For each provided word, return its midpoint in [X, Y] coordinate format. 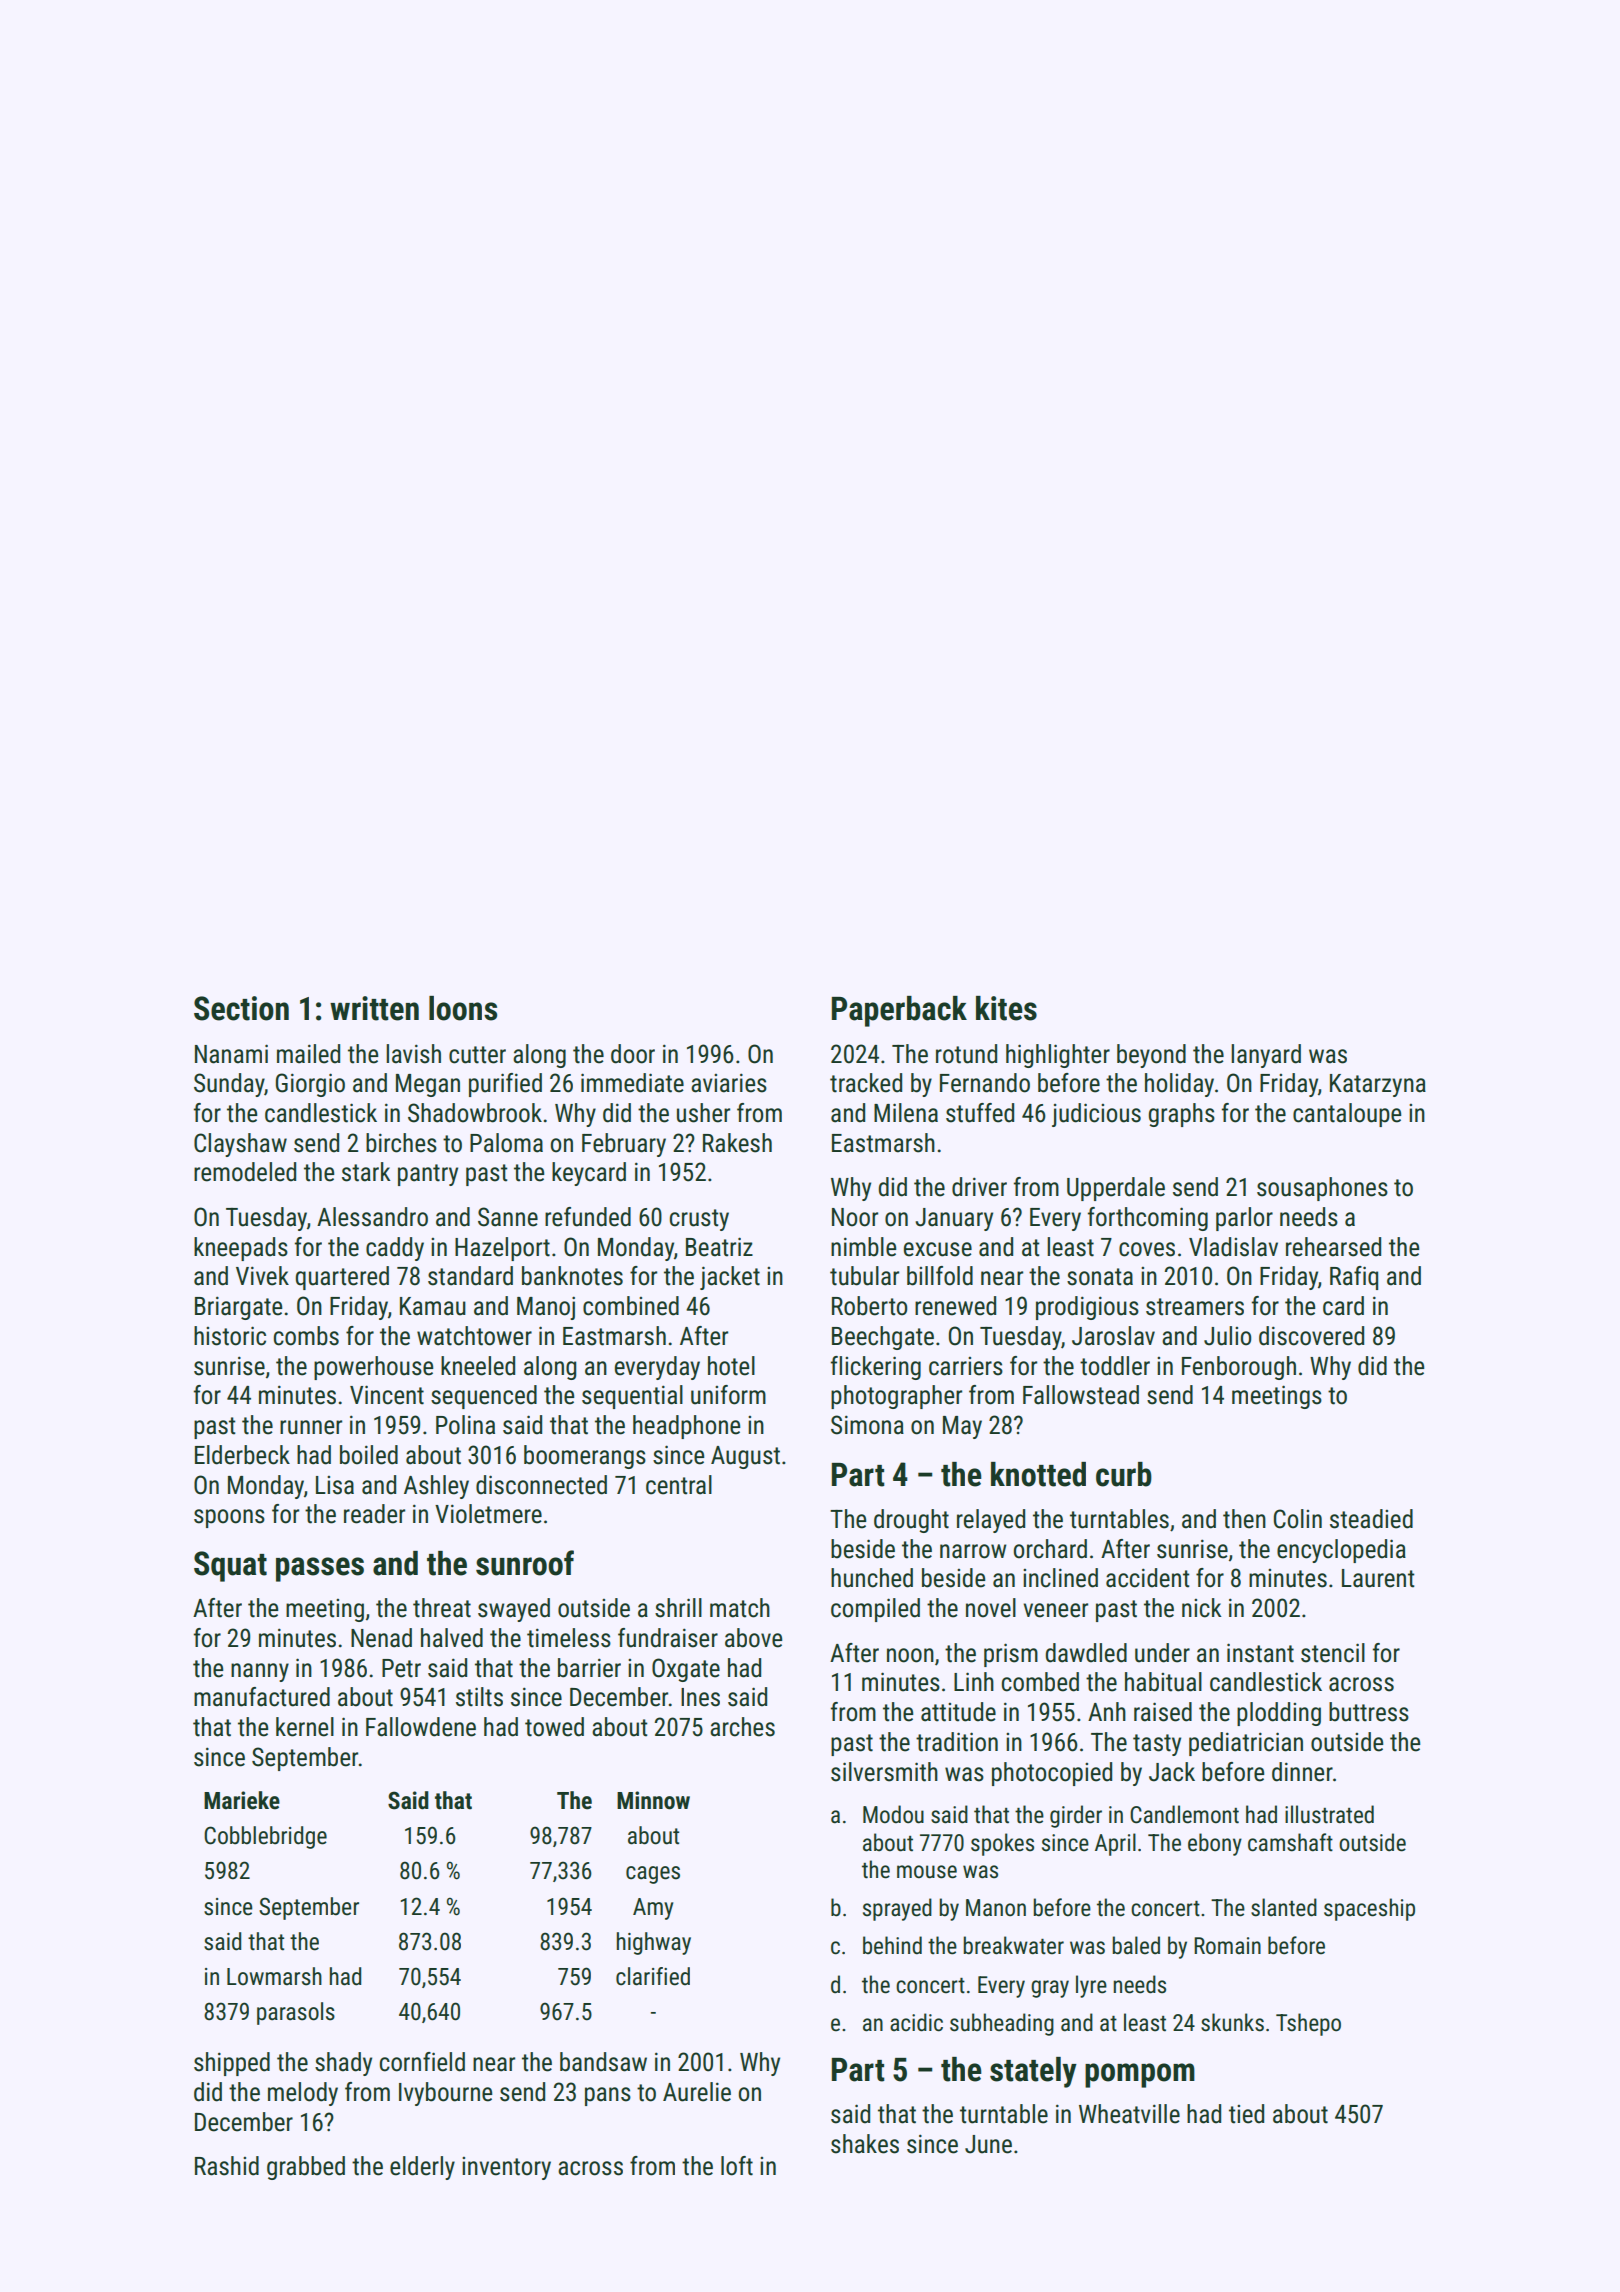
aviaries [729, 1083]
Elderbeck [242, 1455]
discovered [1311, 1336]
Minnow [653, 1800]
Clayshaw [240, 1145]
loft [737, 2166]
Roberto [869, 1306]
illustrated [1329, 1814]
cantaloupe [1347, 1115]
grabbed [306, 2168]
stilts [479, 1697]
